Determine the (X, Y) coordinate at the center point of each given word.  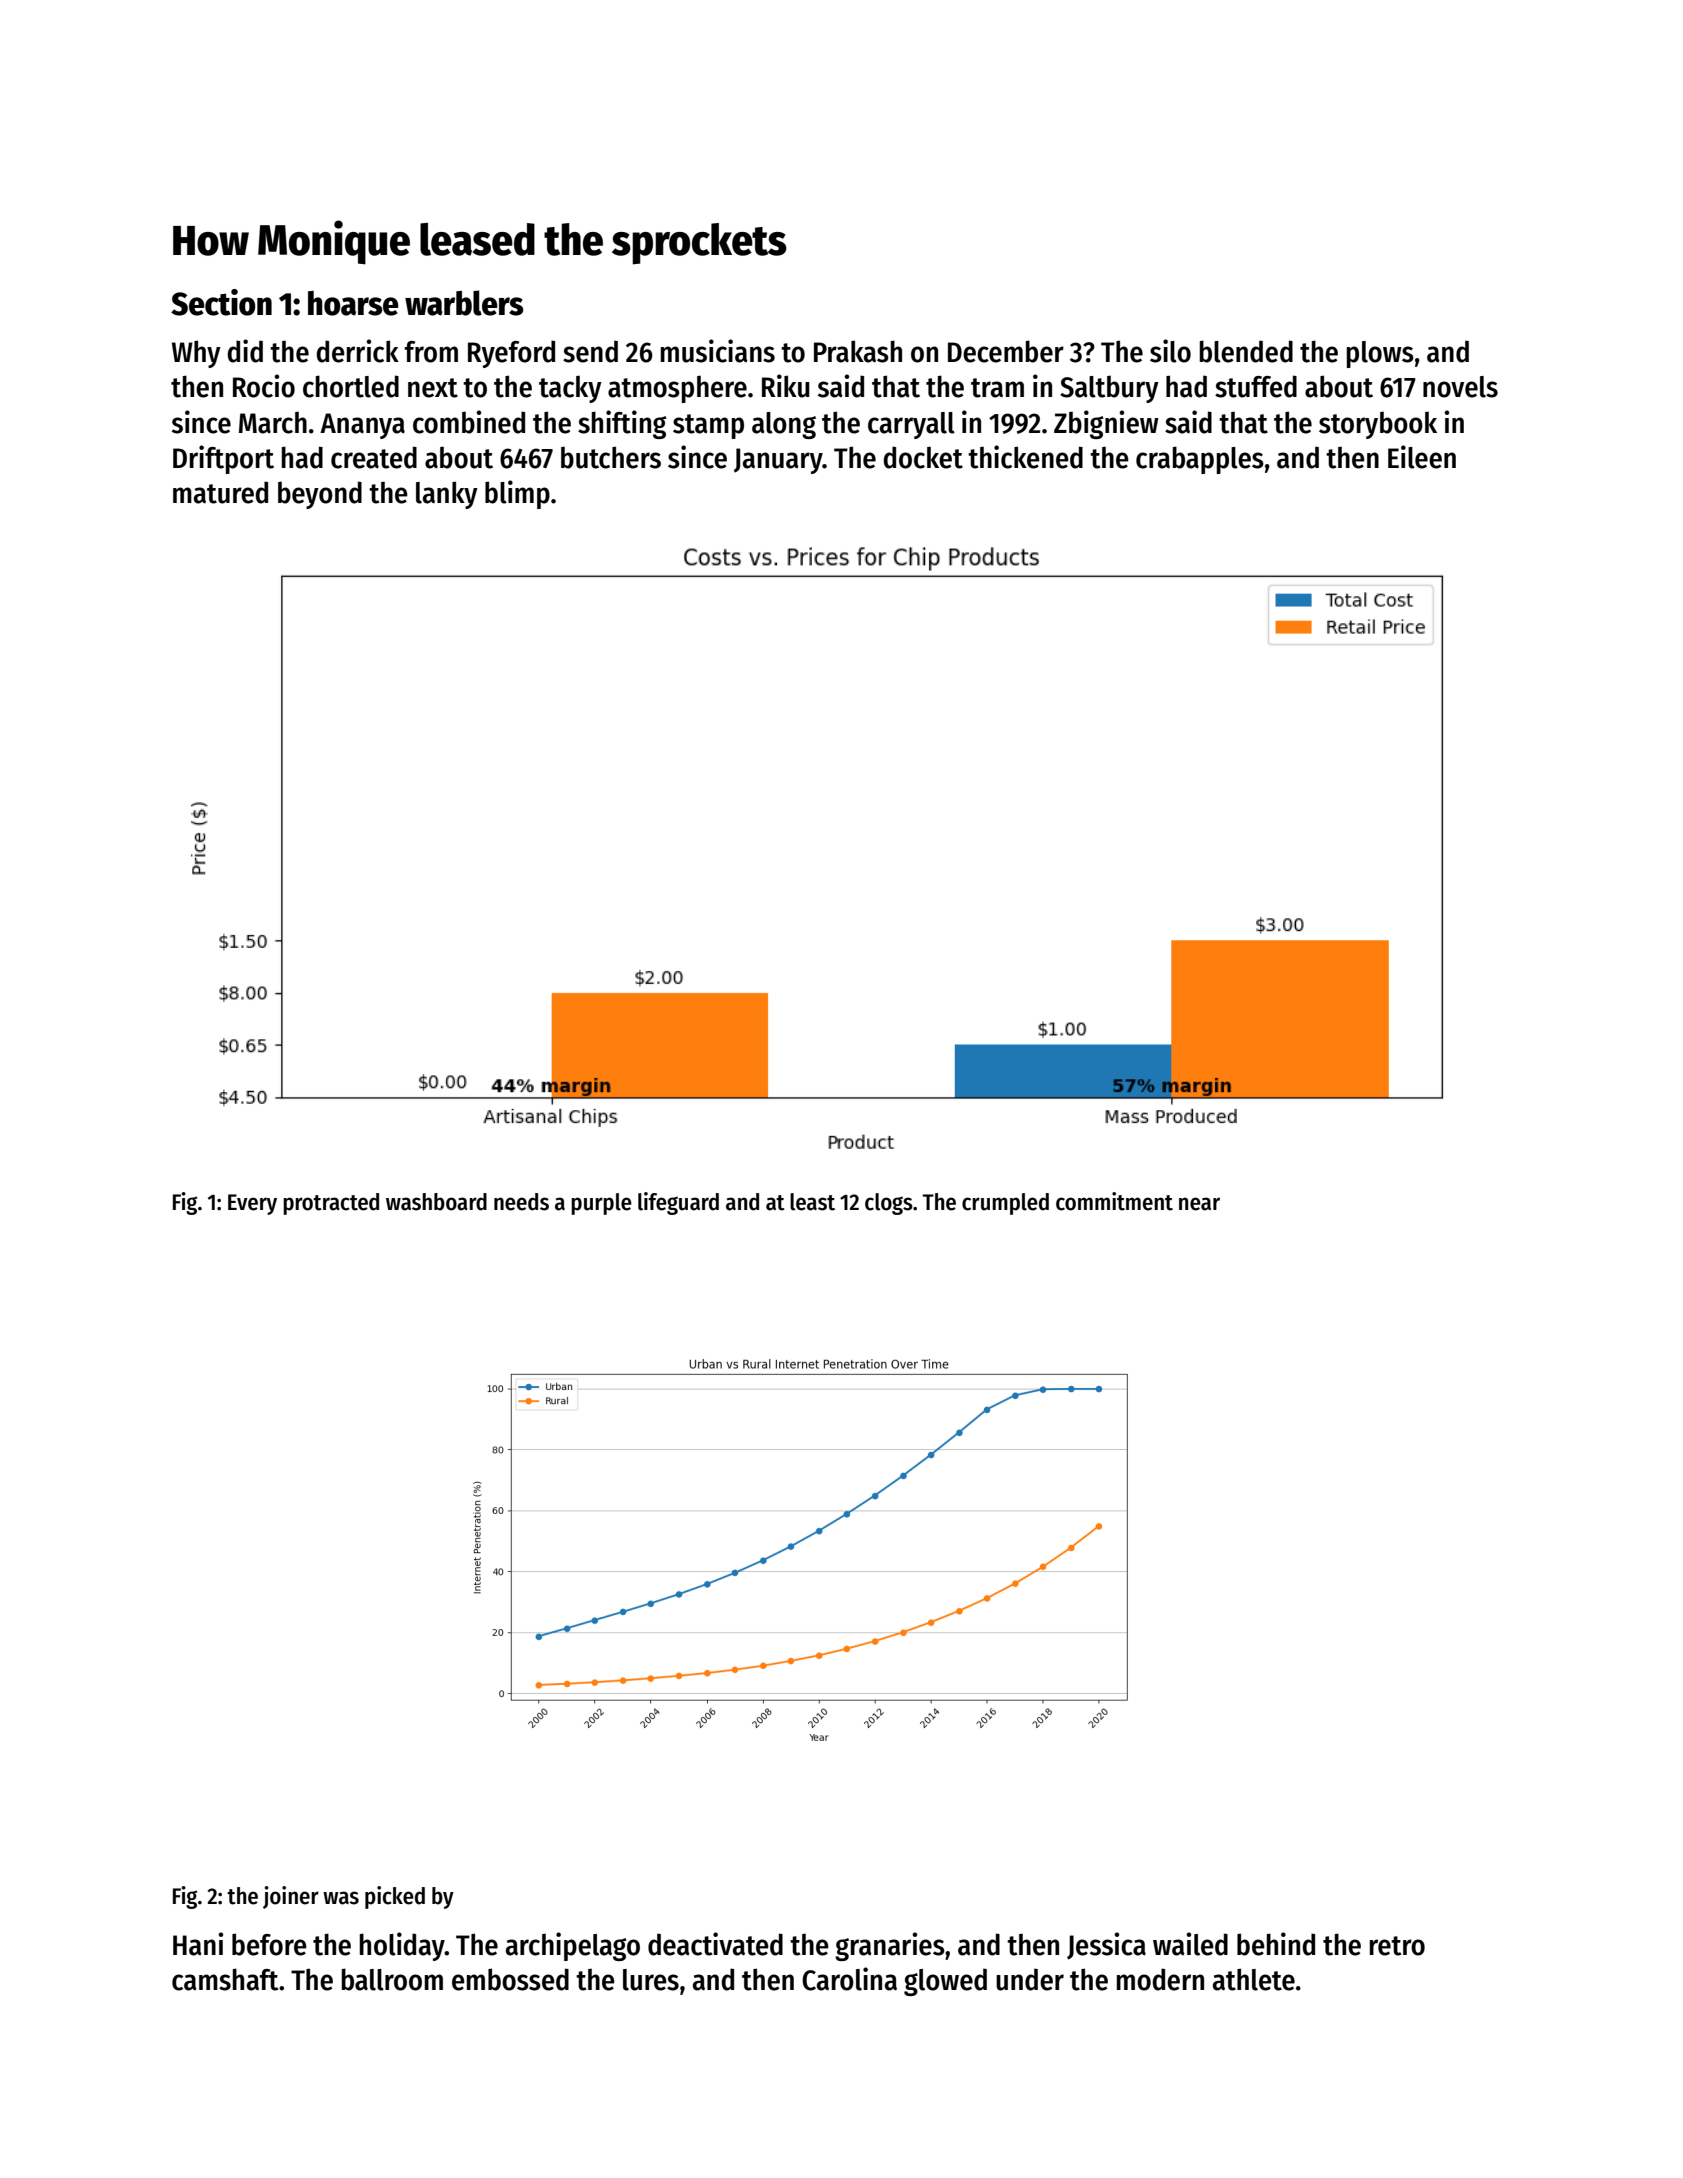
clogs (889, 1204)
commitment (1114, 1201)
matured (220, 492)
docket (923, 457)
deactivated (715, 1944)
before (269, 1944)
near (1199, 1204)
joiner (291, 1897)
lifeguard (678, 1203)
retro (1397, 1946)
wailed (1190, 1944)
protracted (331, 1204)
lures (651, 1980)
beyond (320, 495)
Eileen (1422, 457)
